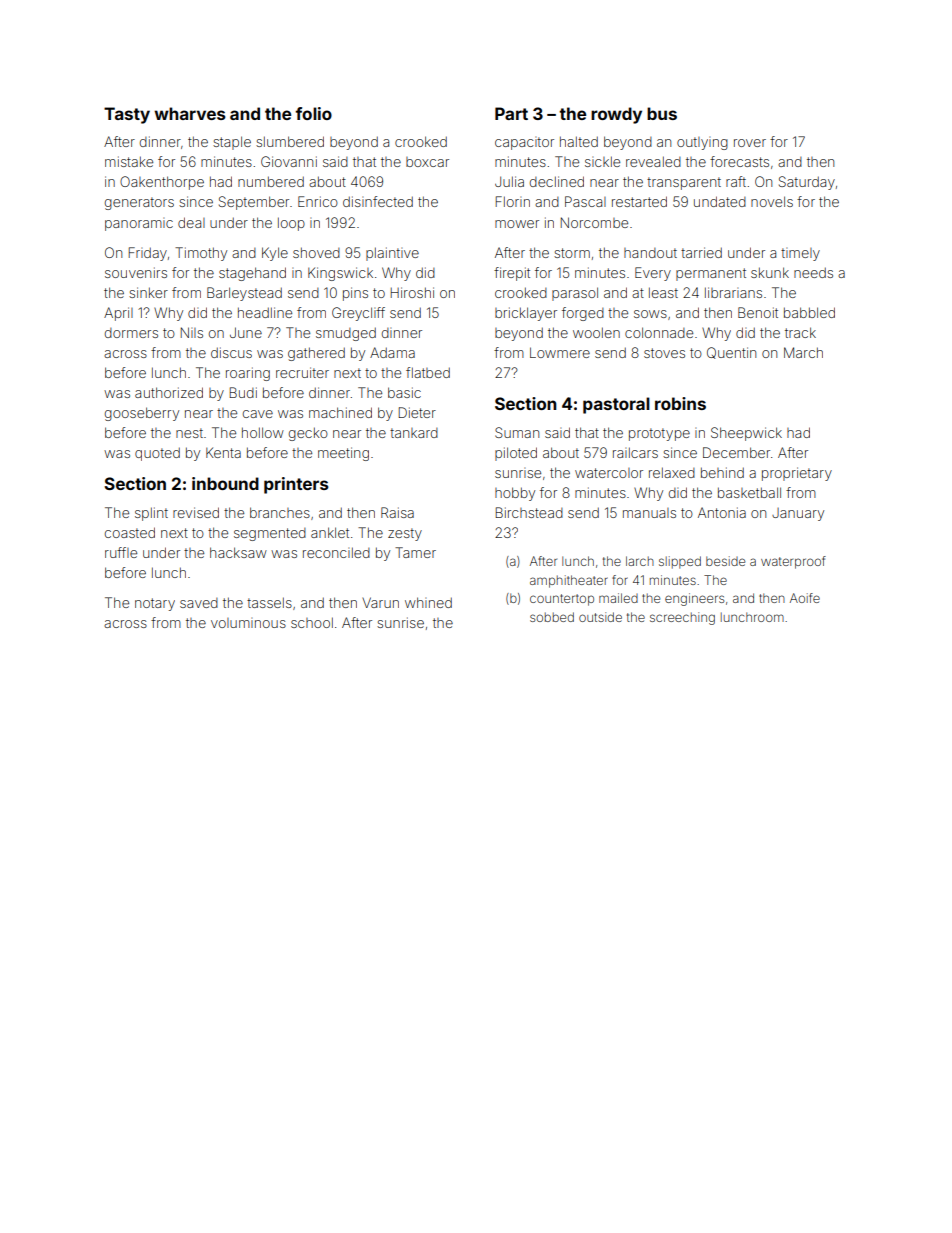 This screenshot has width=952, height=1233. I want to click on disinfected, so click(378, 201).
